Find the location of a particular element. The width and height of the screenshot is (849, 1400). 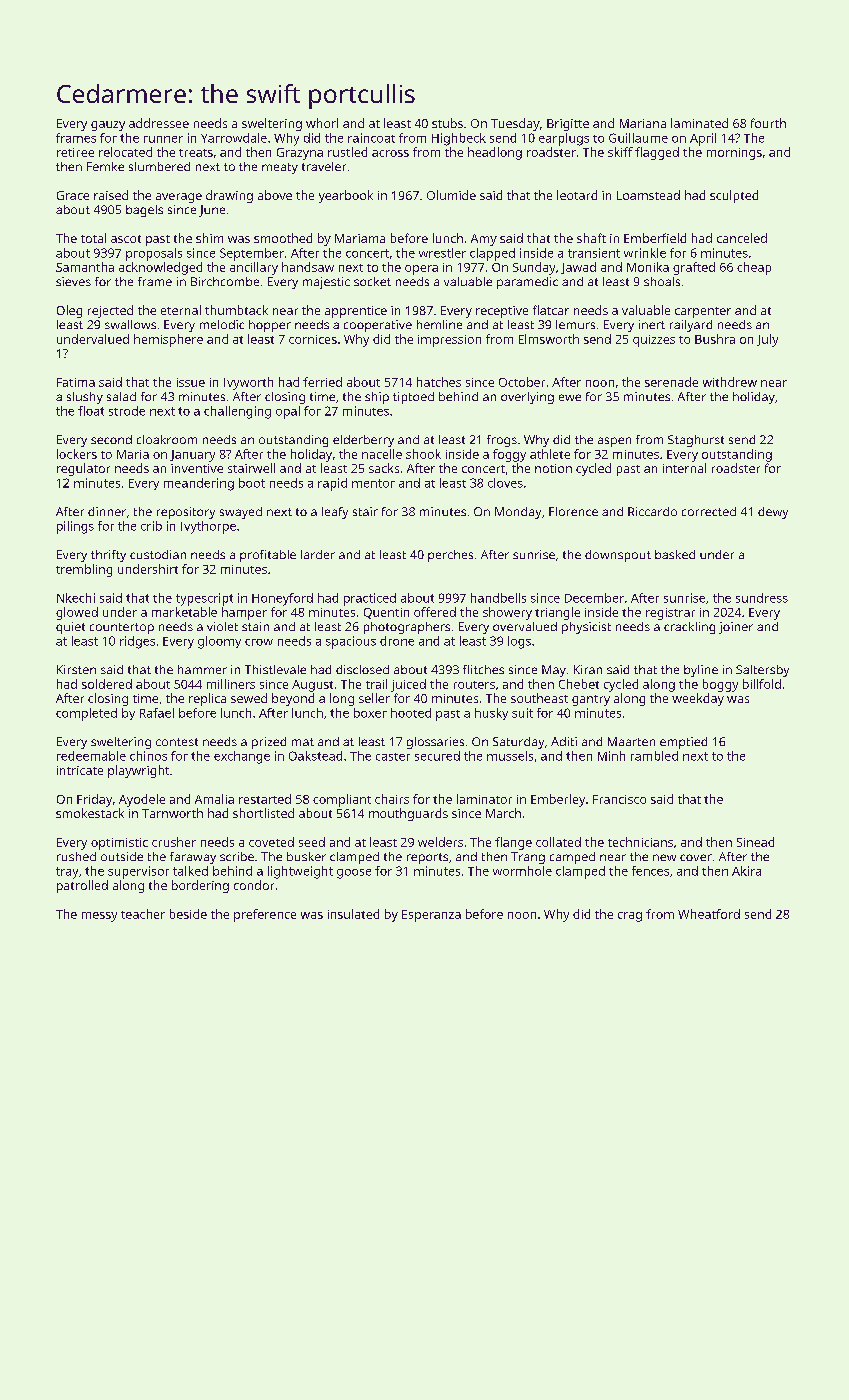

addressee is located at coordinates (159, 123).
